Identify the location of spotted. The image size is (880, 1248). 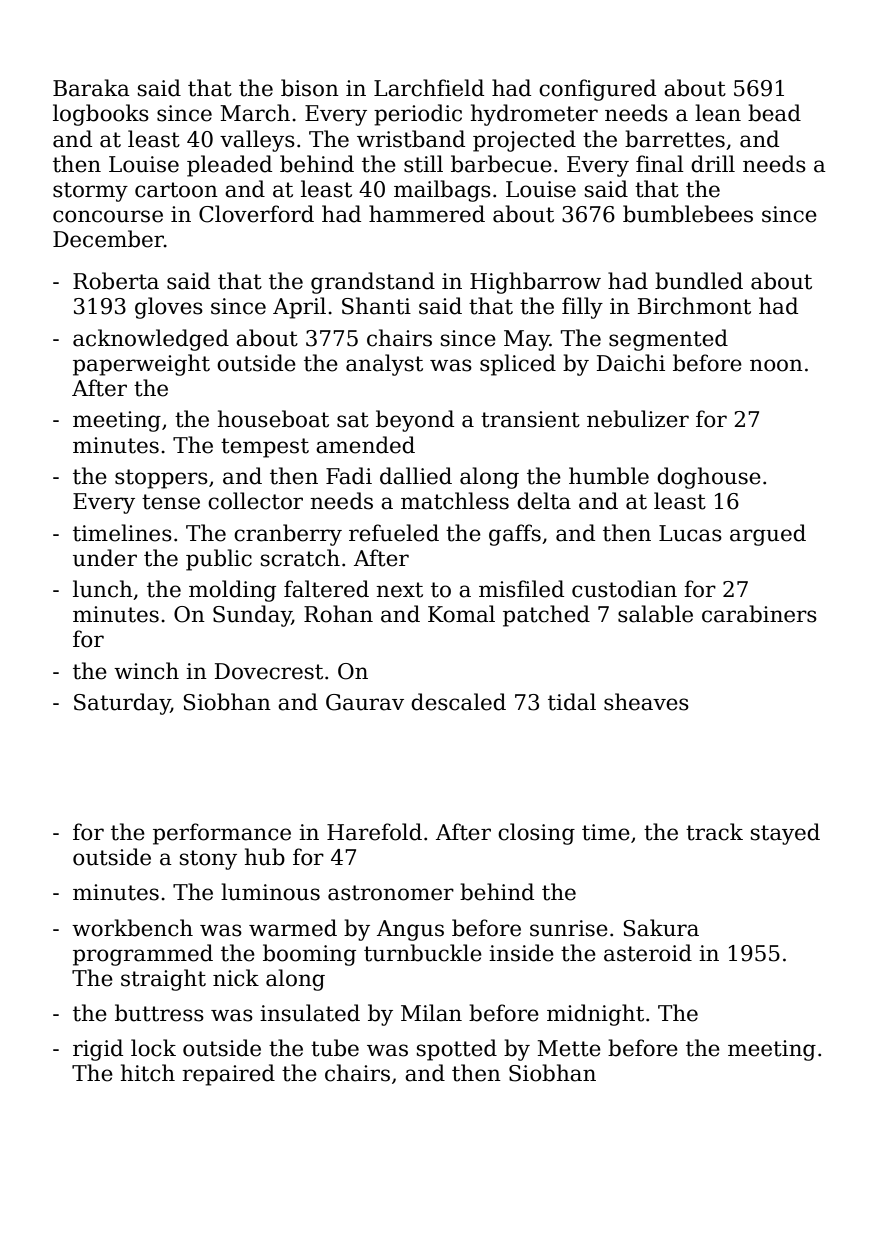
(457, 1050).
